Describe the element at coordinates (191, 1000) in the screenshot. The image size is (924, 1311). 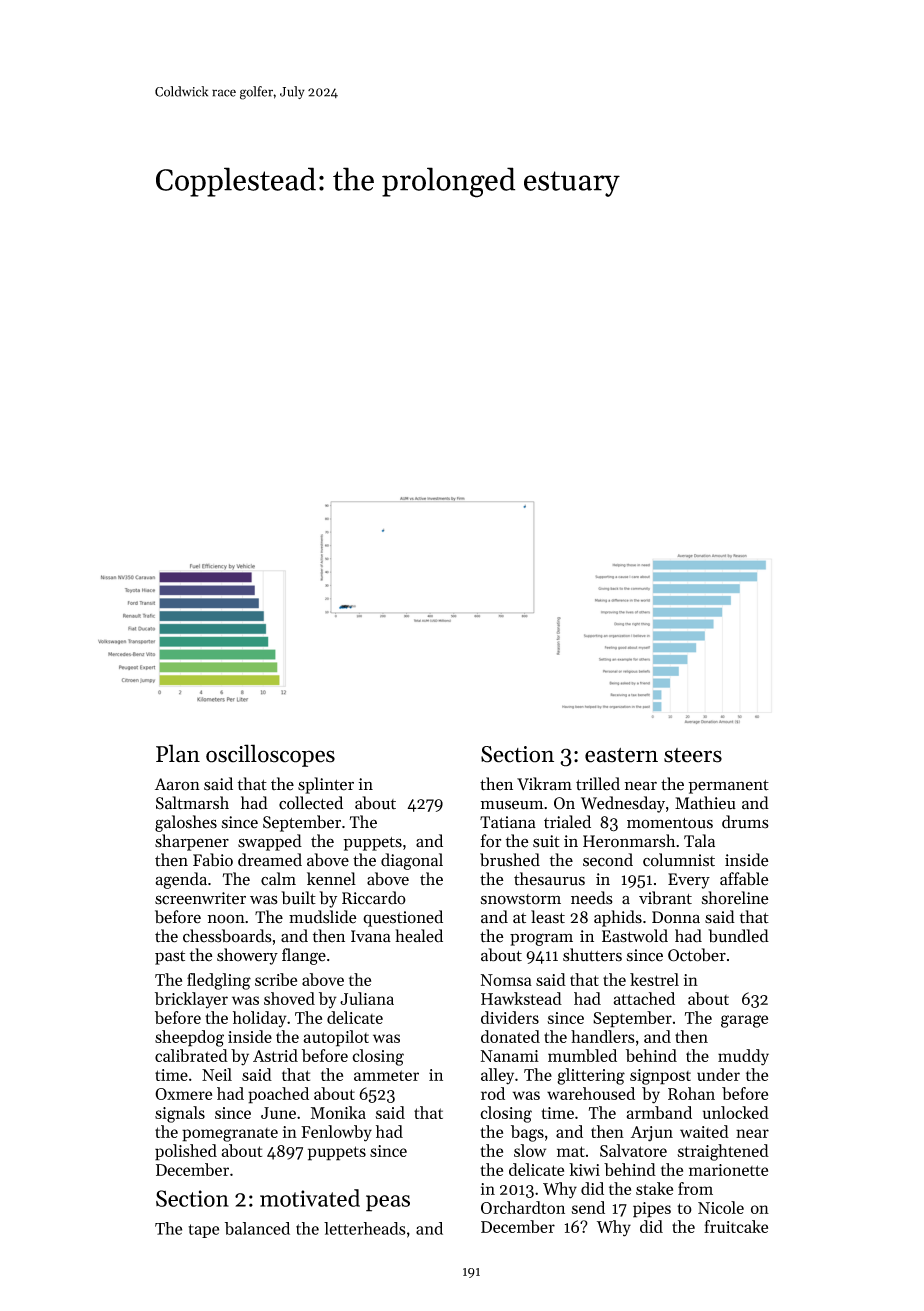
I see `bricklayer` at that location.
